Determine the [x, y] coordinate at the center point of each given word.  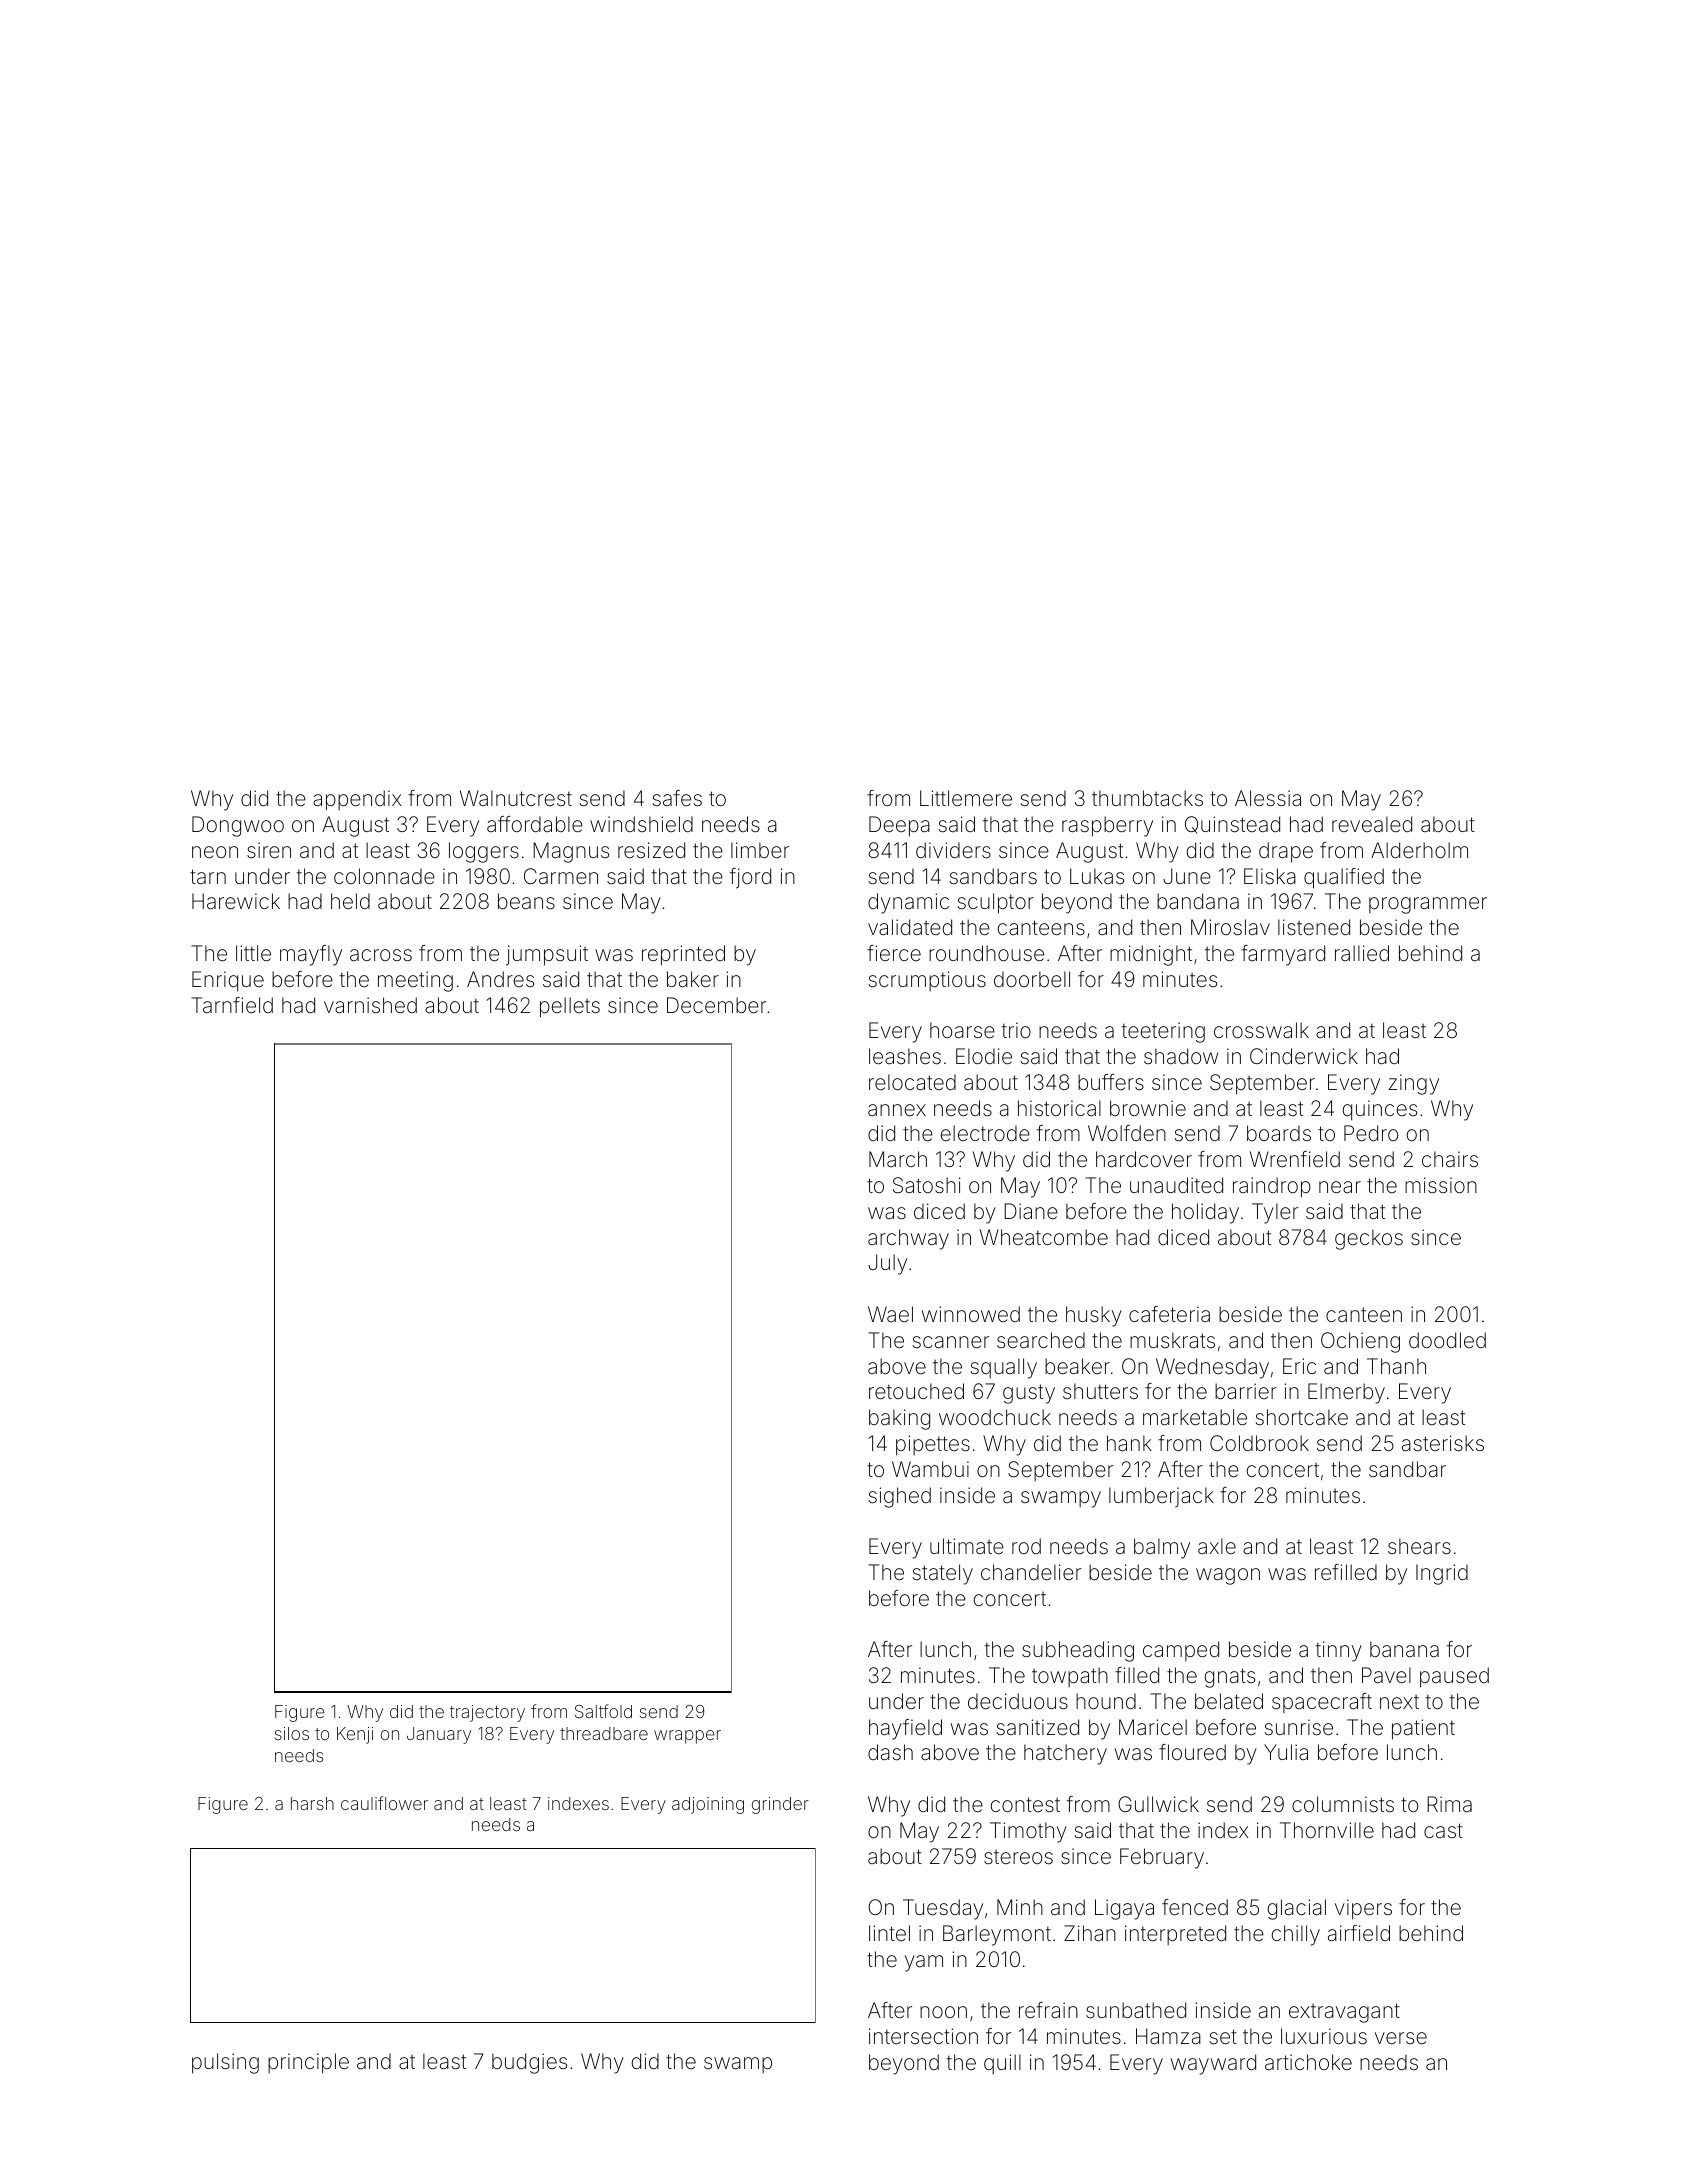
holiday [1205, 1213]
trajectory [487, 1713]
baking [899, 1419]
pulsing [225, 2063]
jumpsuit [547, 955]
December [716, 1005]
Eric [1299, 1366]
